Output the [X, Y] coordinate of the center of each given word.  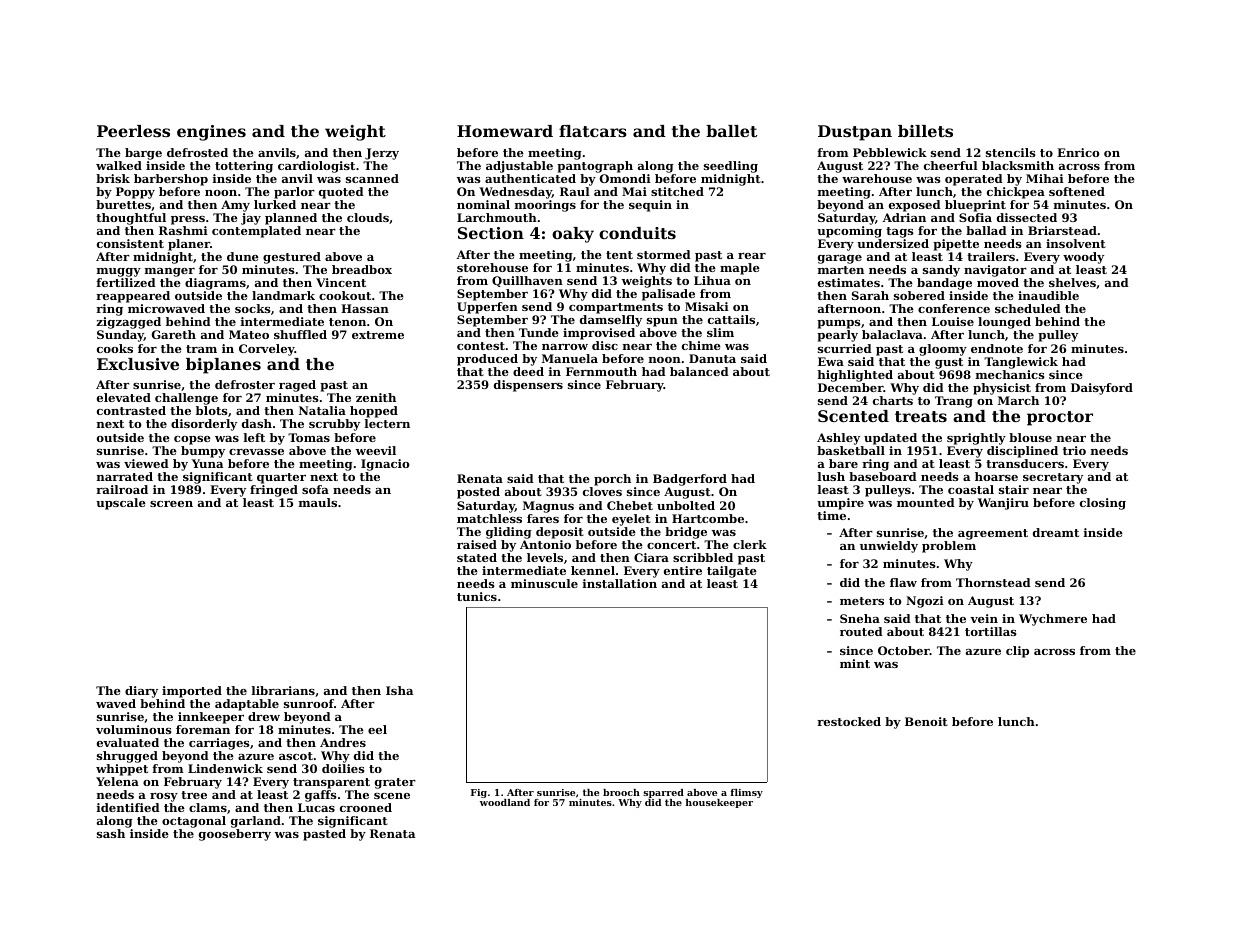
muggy [119, 272]
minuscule [544, 583]
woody [1083, 258]
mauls [318, 502]
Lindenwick [225, 768]
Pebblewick [890, 152]
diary [141, 692]
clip [1017, 652]
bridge [686, 533]
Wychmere [1053, 620]
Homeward [505, 131]
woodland [505, 802]
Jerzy [382, 154]
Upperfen [487, 308]
